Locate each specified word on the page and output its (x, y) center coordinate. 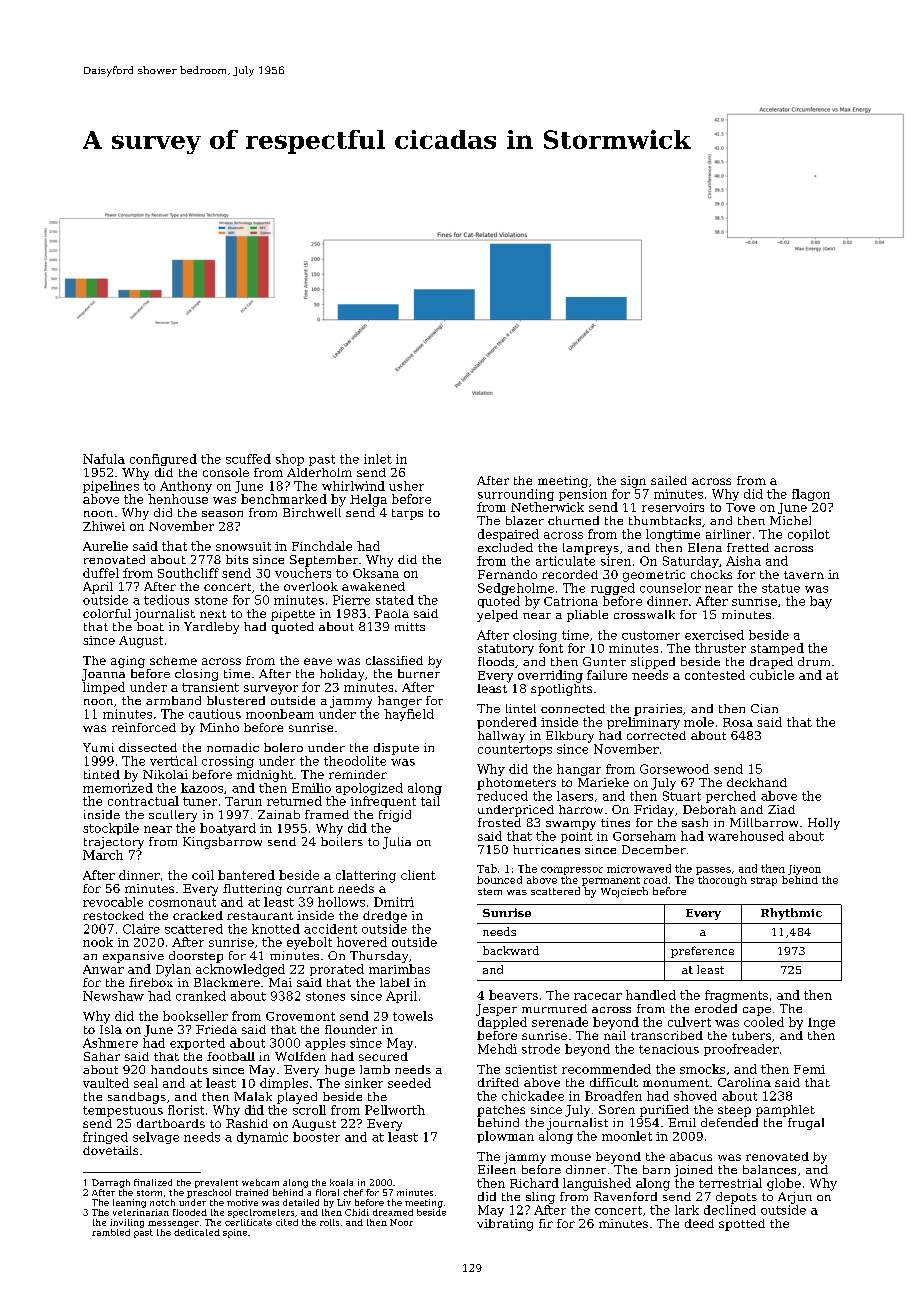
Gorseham (644, 836)
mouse (571, 1157)
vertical (173, 761)
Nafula (104, 459)
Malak (253, 1096)
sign (633, 482)
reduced (502, 796)
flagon (811, 495)
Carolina (744, 1082)
